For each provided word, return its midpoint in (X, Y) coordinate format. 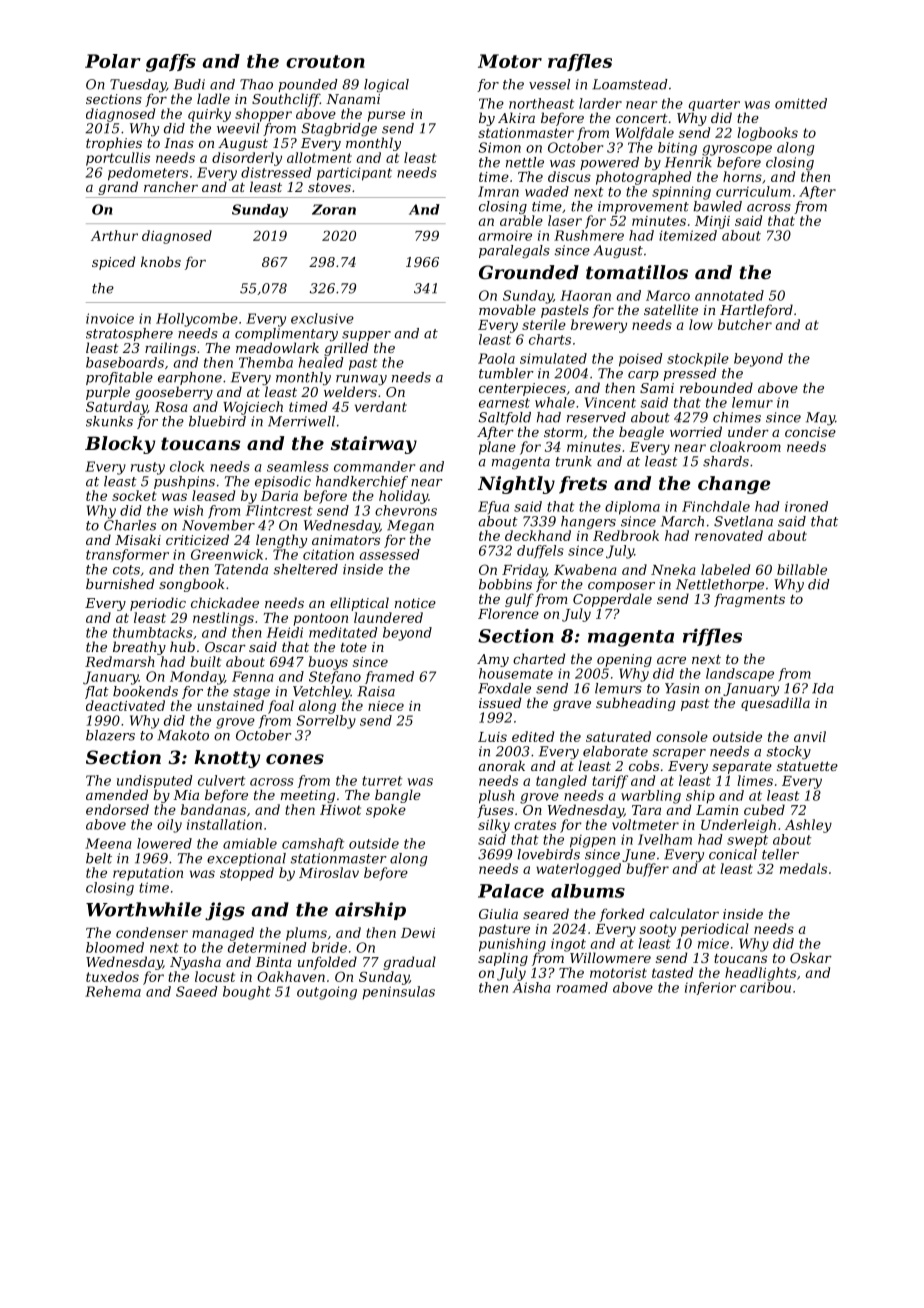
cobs (644, 765)
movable (507, 309)
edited (533, 736)
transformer (127, 555)
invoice (110, 318)
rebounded (716, 387)
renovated (729, 535)
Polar (113, 61)
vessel (549, 84)
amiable (250, 843)
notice (415, 603)
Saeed (197, 991)
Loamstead (630, 84)
